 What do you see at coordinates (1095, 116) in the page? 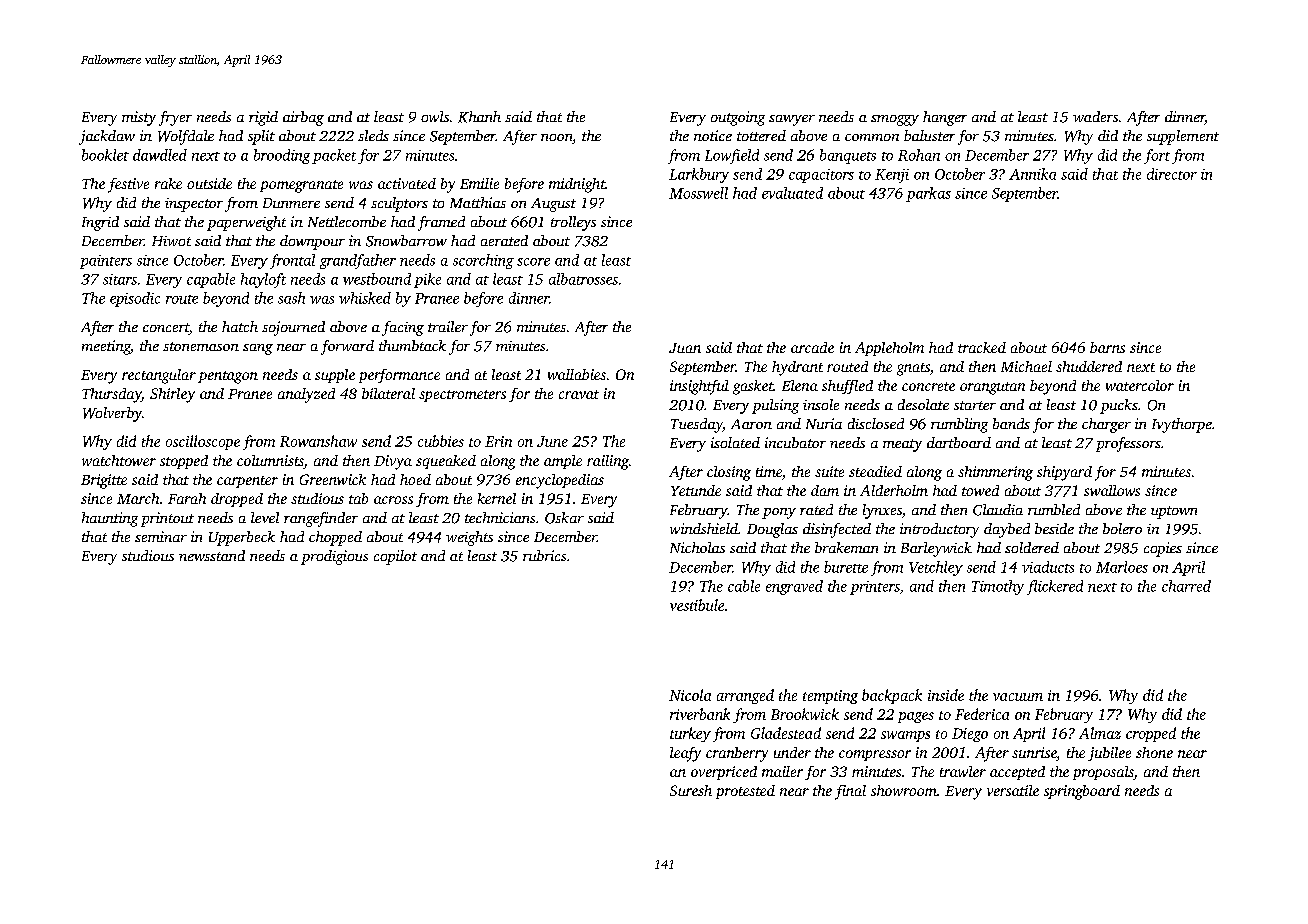
I see `waders` at bounding box center [1095, 116].
